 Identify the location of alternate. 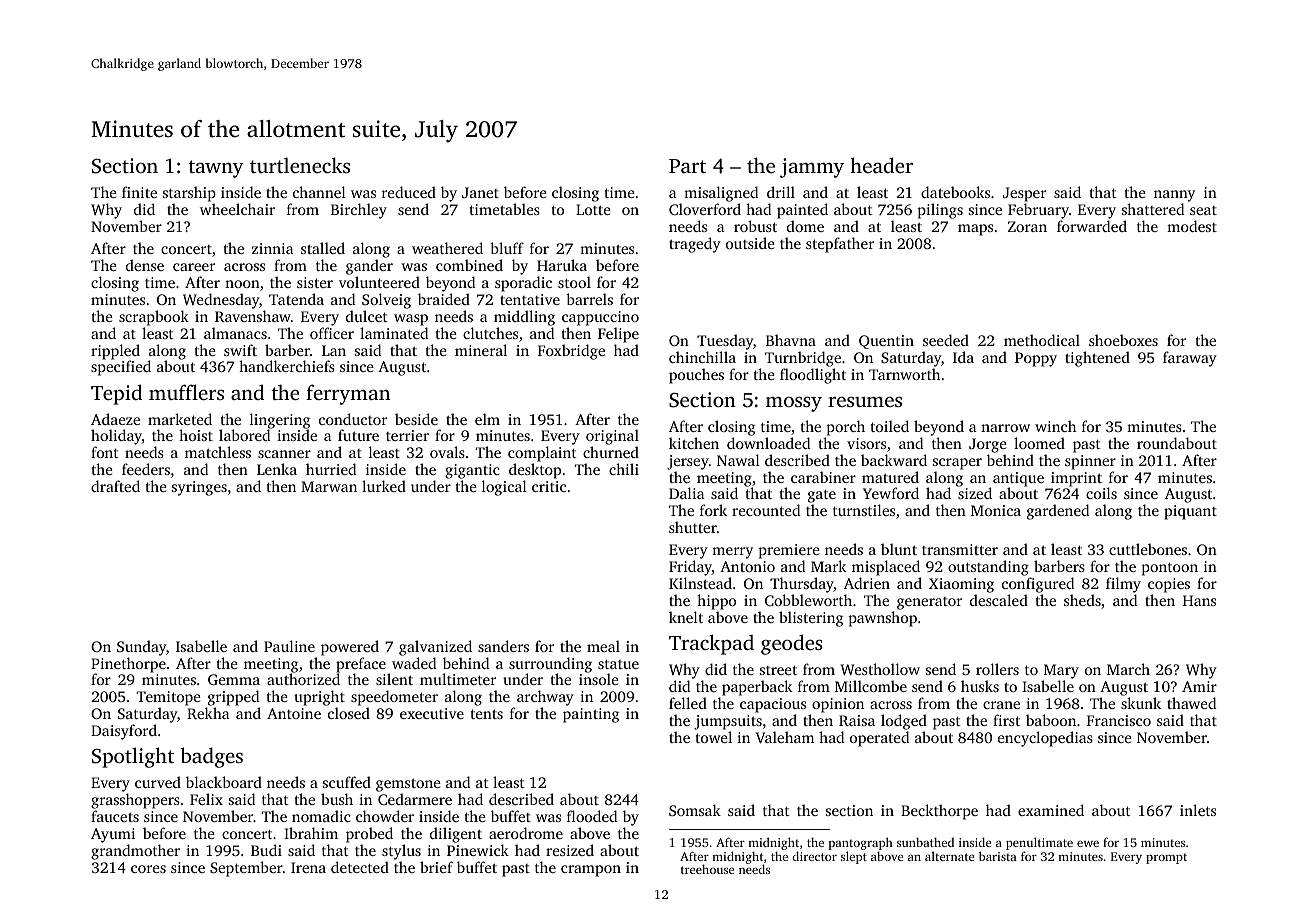
(949, 856).
